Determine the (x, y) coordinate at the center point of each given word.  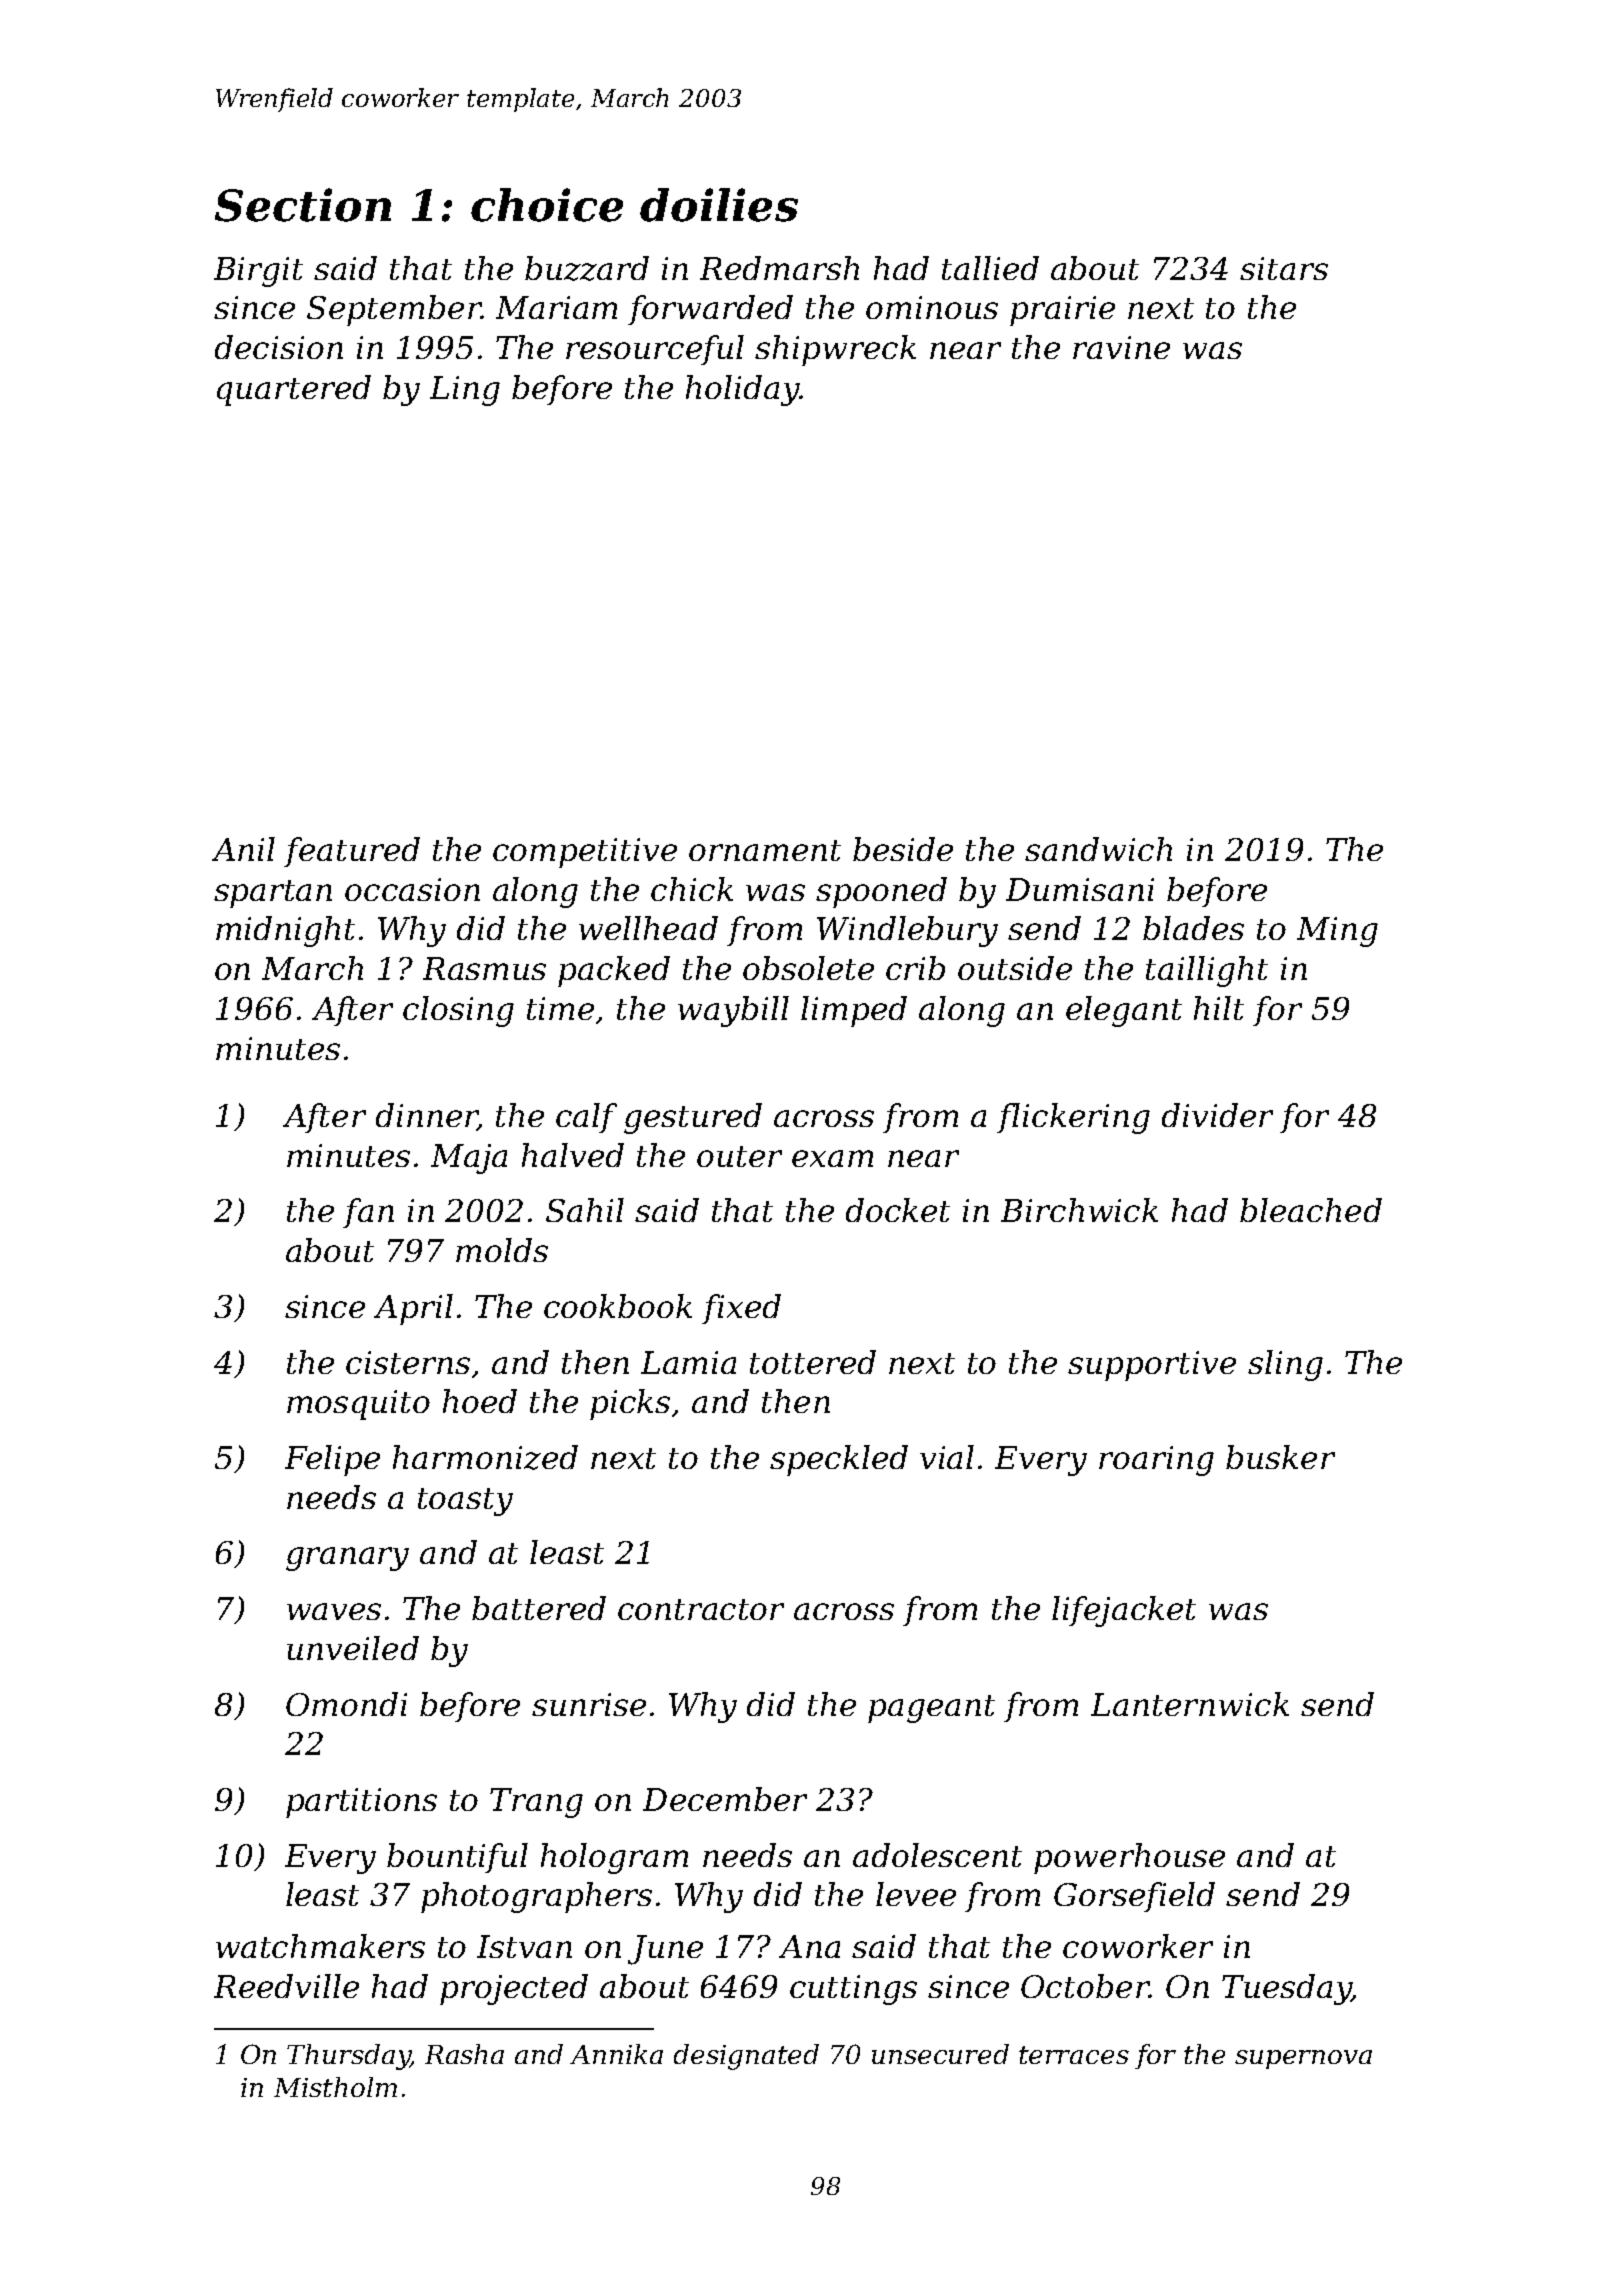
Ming (1337, 932)
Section (303, 205)
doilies (719, 205)
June (665, 1950)
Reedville (286, 1986)
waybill (733, 1011)
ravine (1121, 347)
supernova (1303, 2059)
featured (352, 852)
